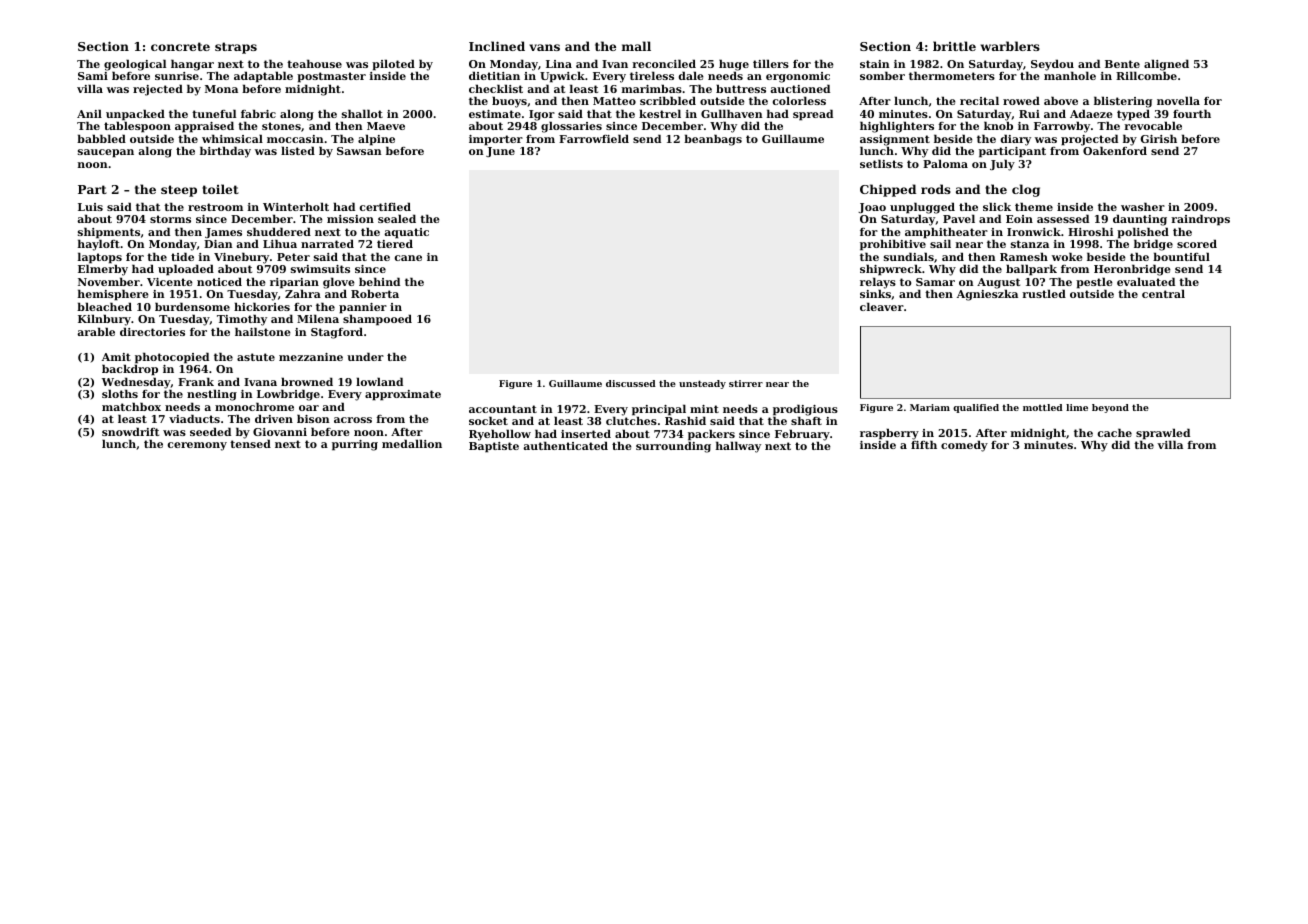 This image has width=1308, height=924. What do you see at coordinates (503, 409) in the image?
I see `accountant` at bounding box center [503, 409].
